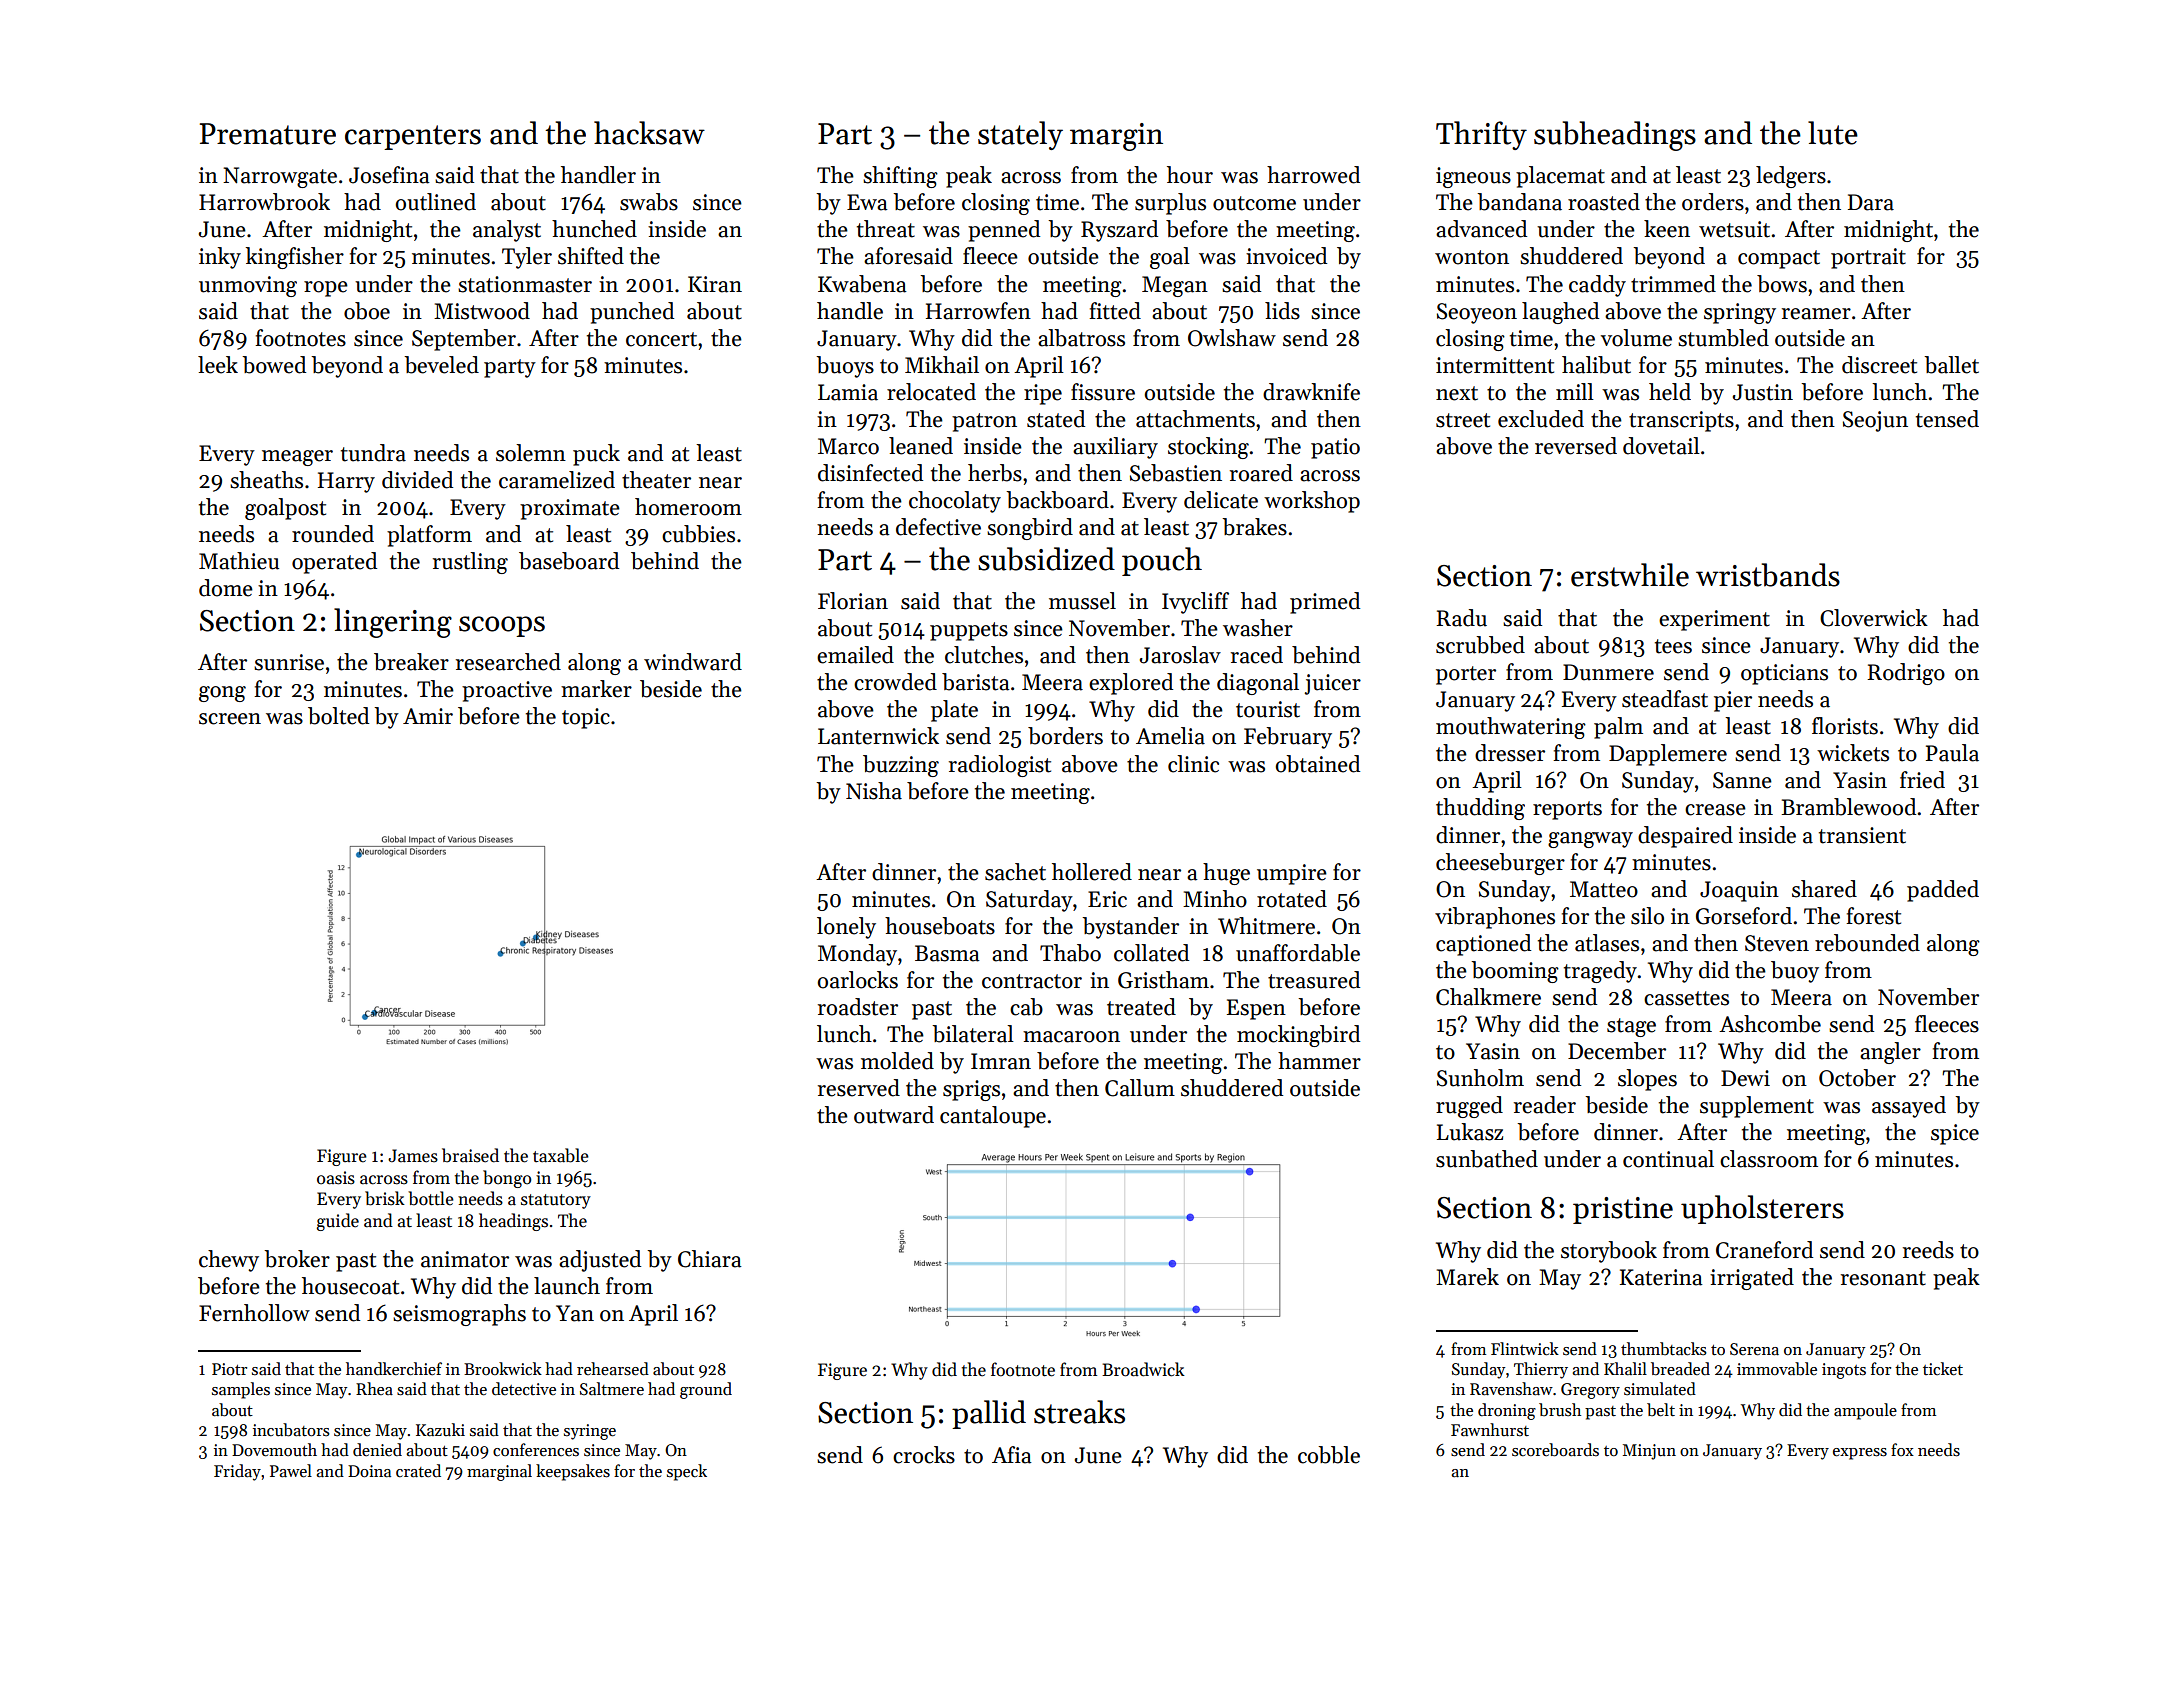 The width and height of the document is (2178, 1683). Describe the element at coordinates (431, 1198) in the document. I see `bottle` at that location.
